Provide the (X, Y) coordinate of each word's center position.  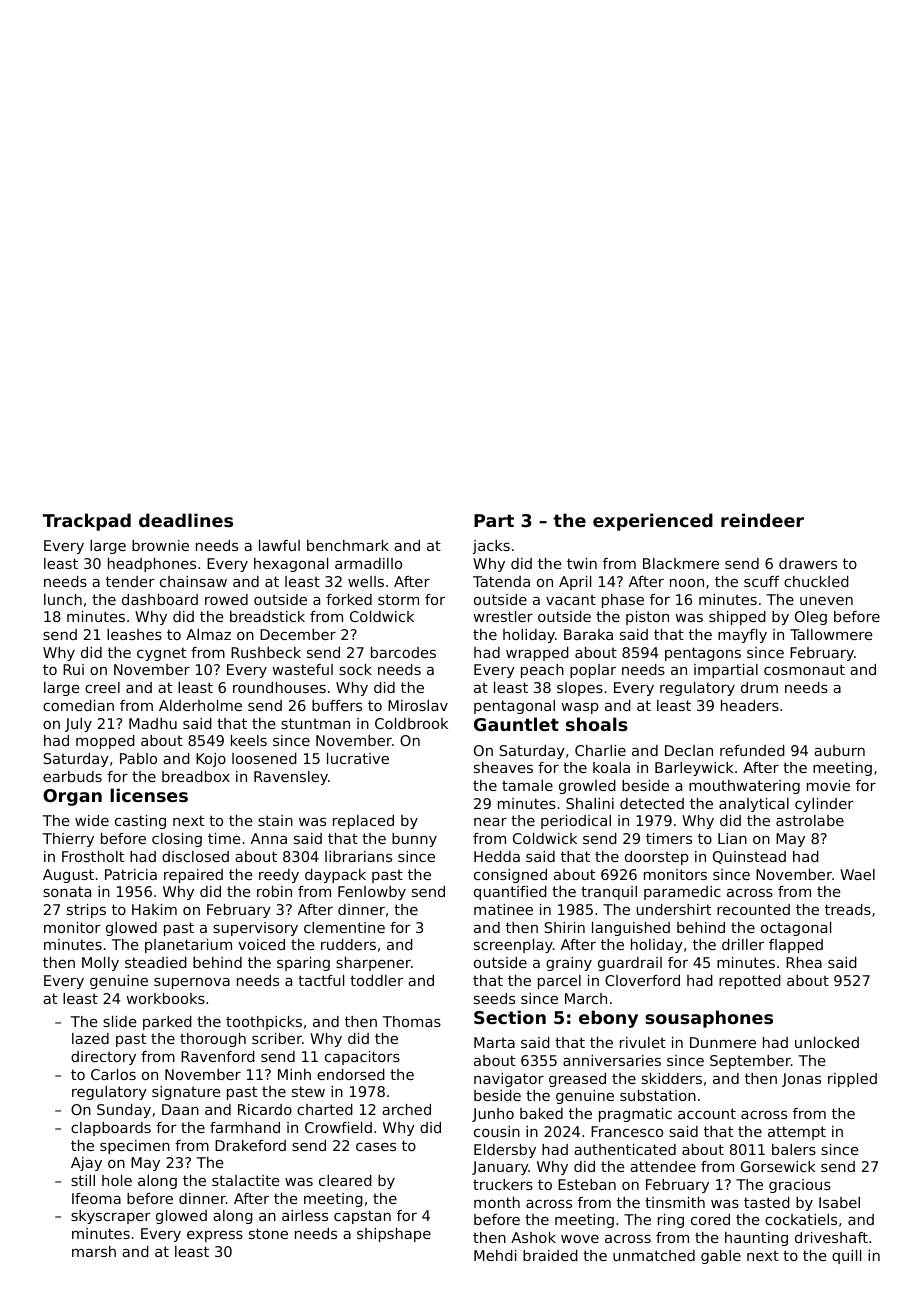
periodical (576, 822)
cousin (497, 1131)
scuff (761, 581)
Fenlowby (372, 893)
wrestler (503, 616)
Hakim (154, 909)
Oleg (811, 618)
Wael (857, 874)
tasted (767, 1202)
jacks (491, 547)
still (83, 1180)
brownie (160, 545)
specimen (135, 1147)
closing (177, 840)
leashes (134, 634)
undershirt (674, 909)
